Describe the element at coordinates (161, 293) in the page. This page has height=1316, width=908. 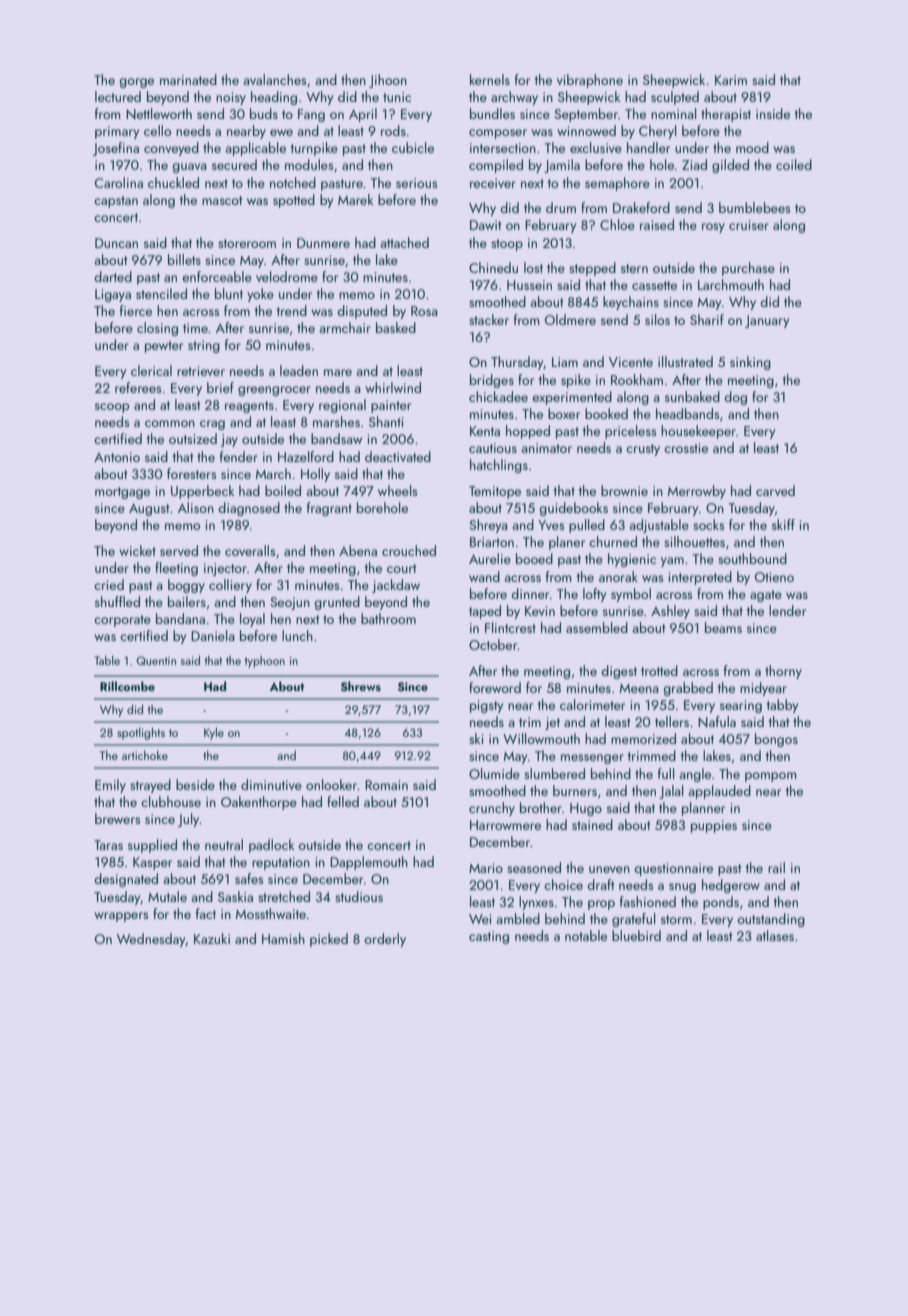
I see `stenciled` at that location.
